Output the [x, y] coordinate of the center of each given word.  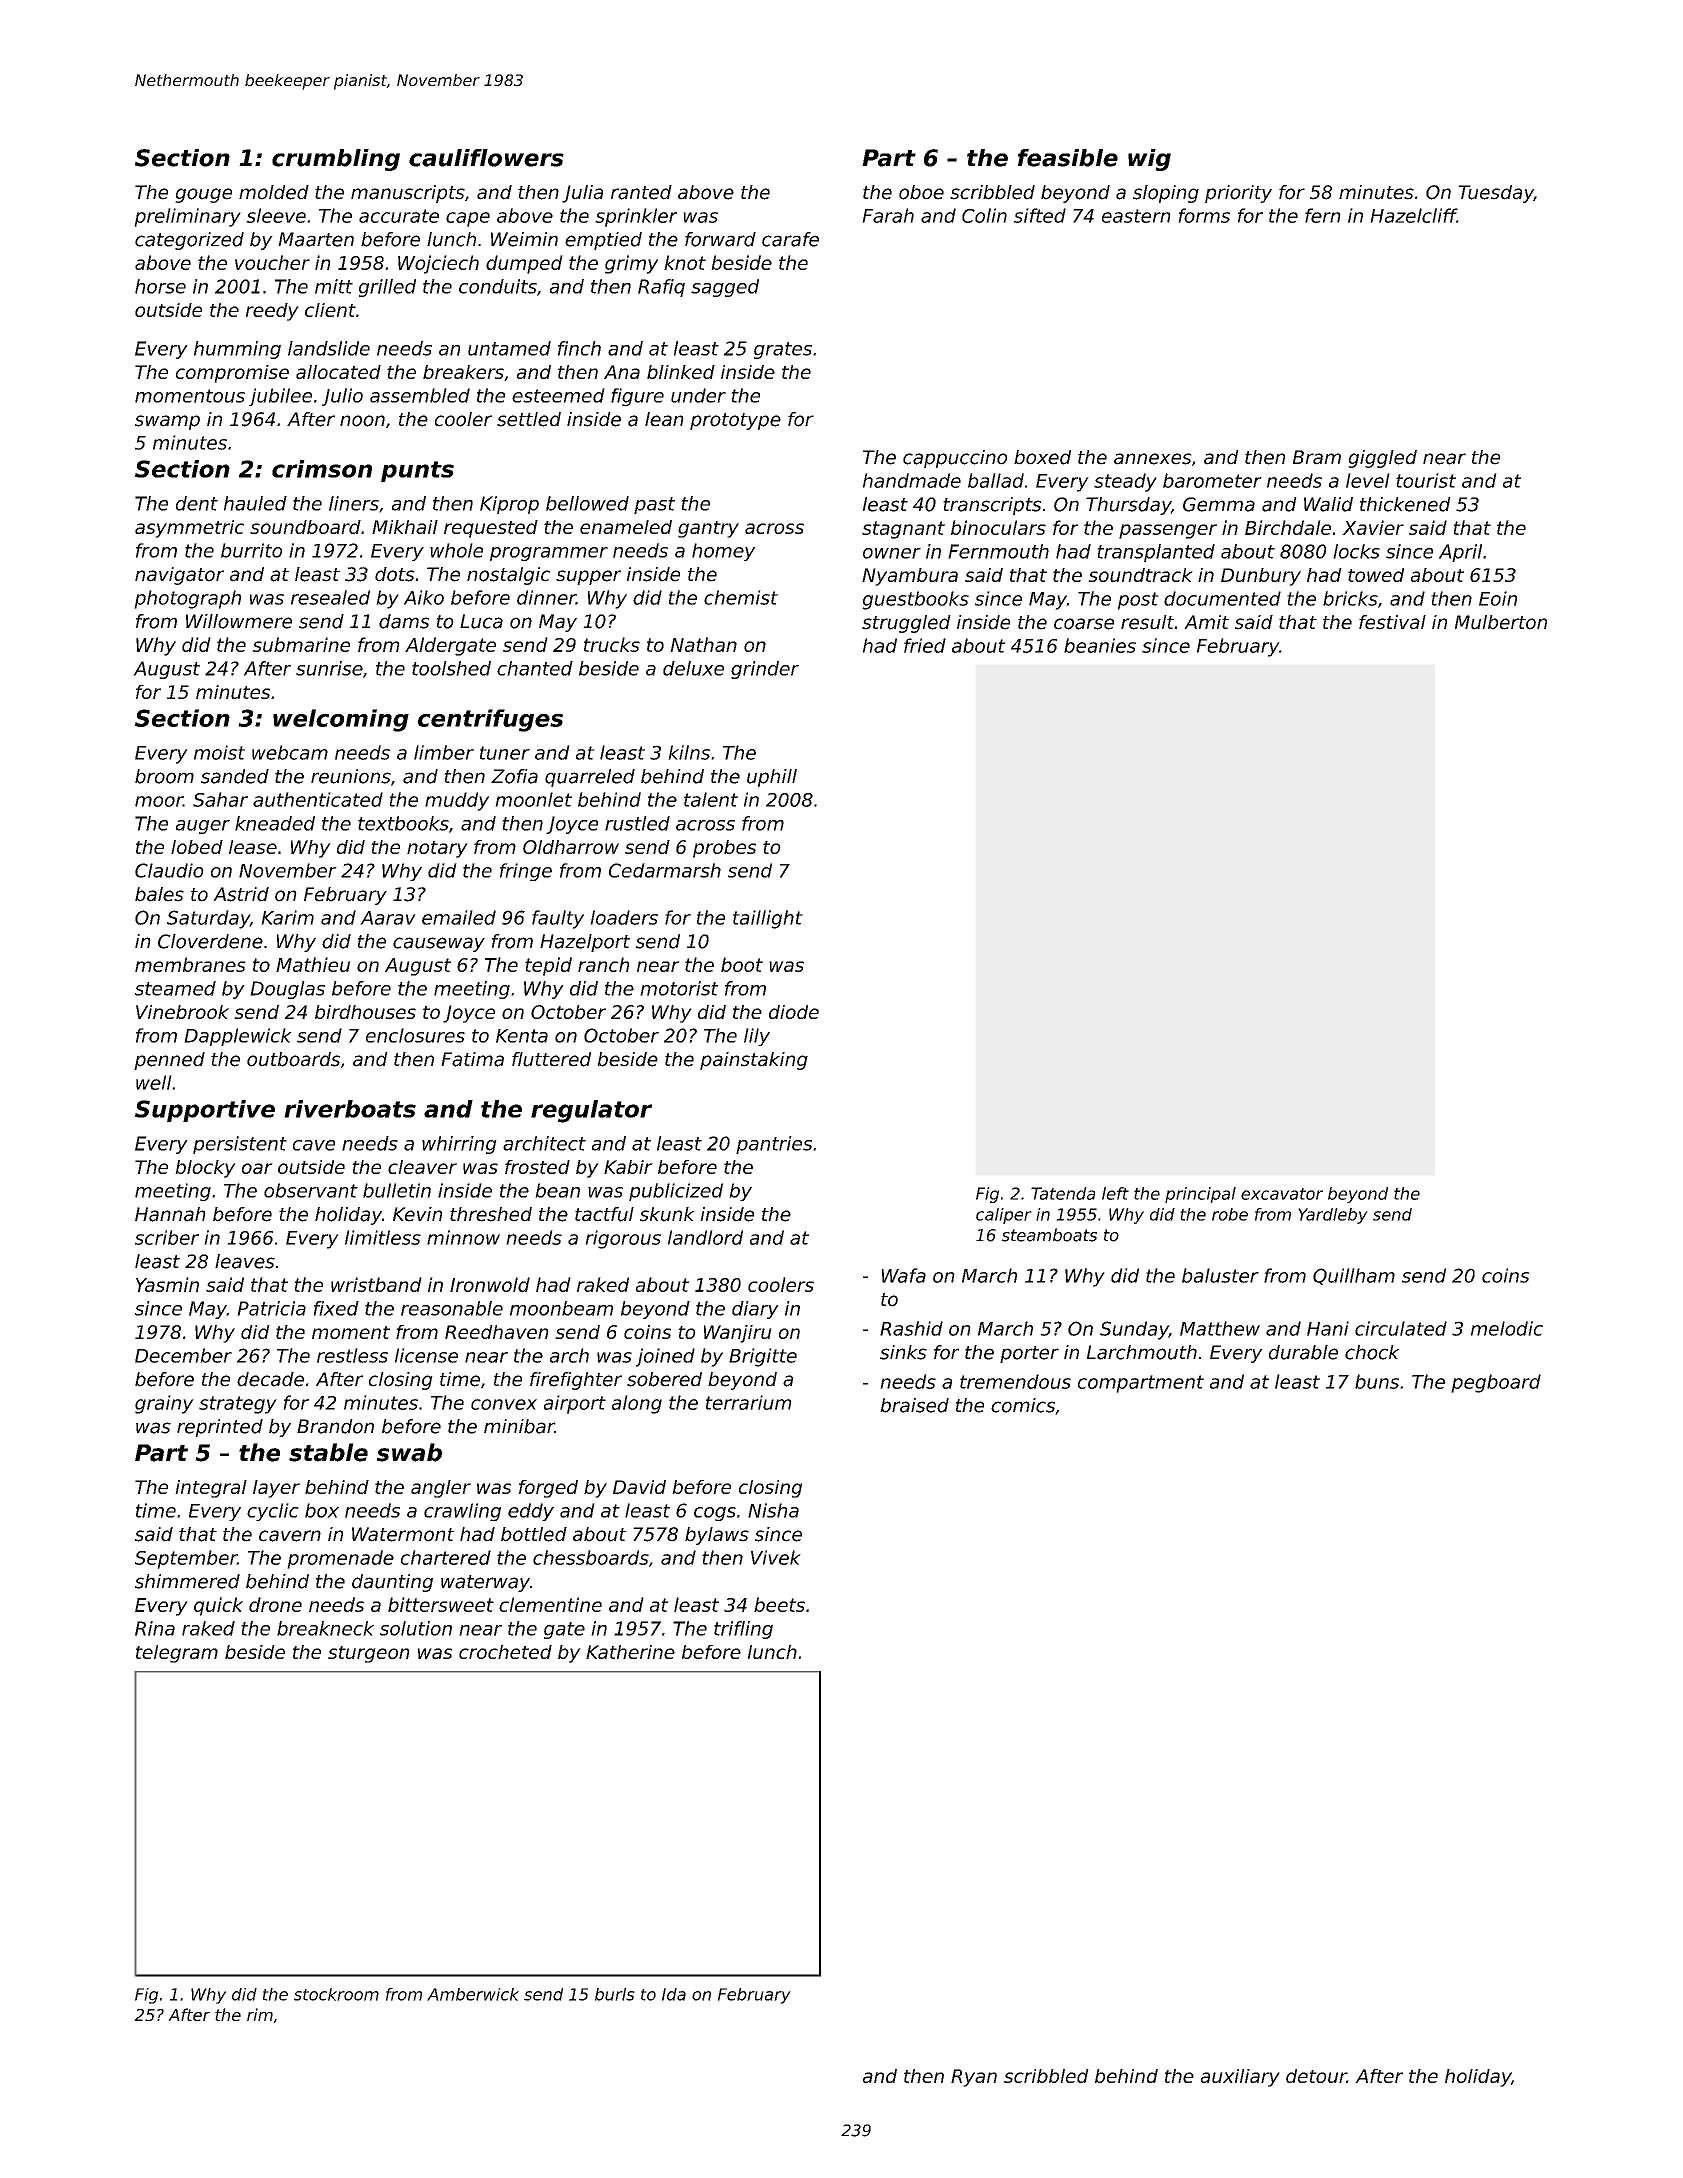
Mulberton [1501, 622]
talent [711, 799]
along [637, 1404]
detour [1316, 2076]
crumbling [336, 160]
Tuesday [1496, 194]
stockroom [336, 1994]
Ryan [974, 2078]
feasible [1068, 158]
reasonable [452, 1308]
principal [1200, 1195]
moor [159, 801]
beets [779, 1604]
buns [1377, 1381]
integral [211, 1489]
